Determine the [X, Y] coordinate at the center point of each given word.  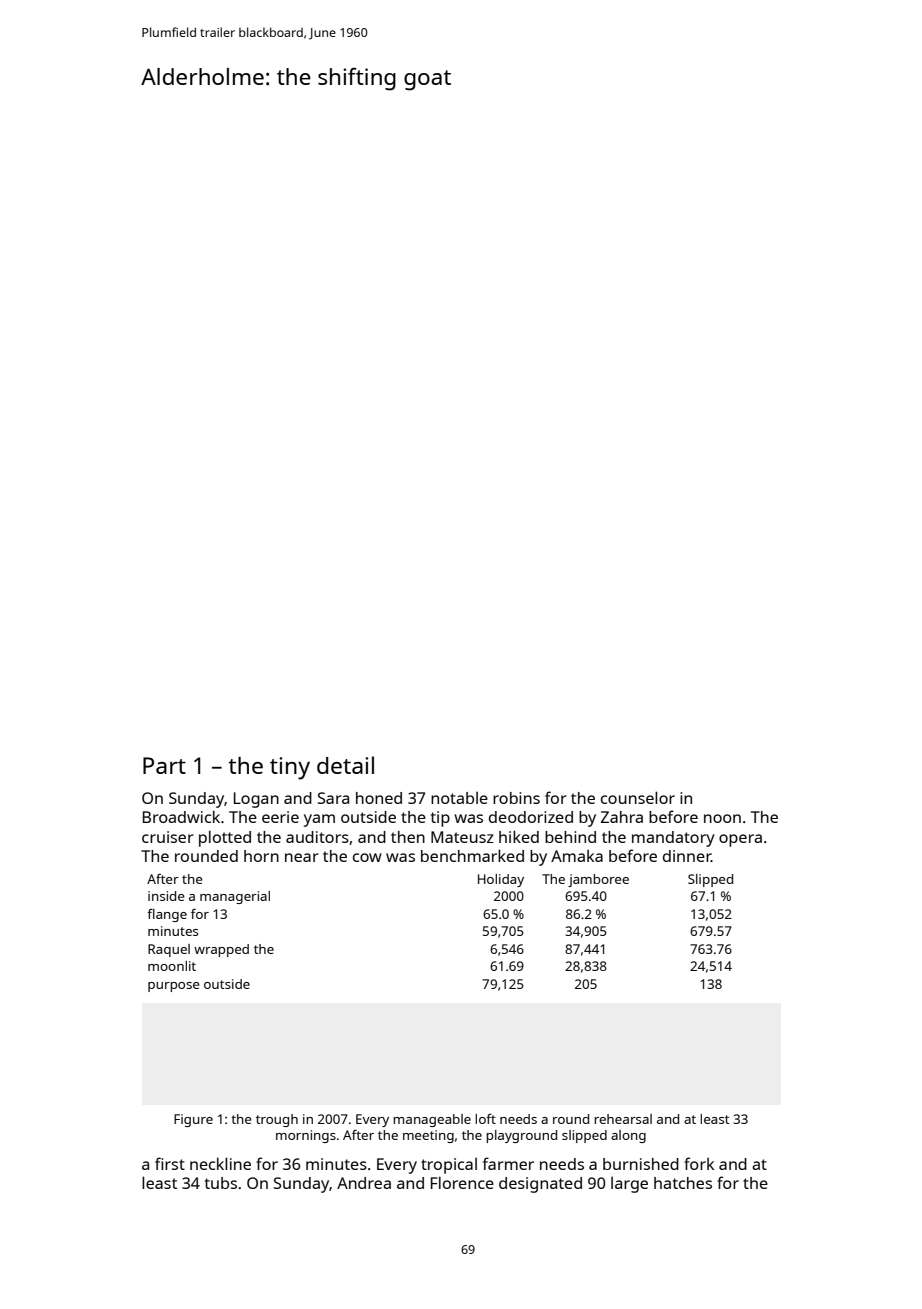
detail [345, 765]
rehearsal [623, 1119]
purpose [174, 987]
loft [485, 1119]
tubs [221, 1183]
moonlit [172, 966]
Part [164, 765]
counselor [638, 797]
